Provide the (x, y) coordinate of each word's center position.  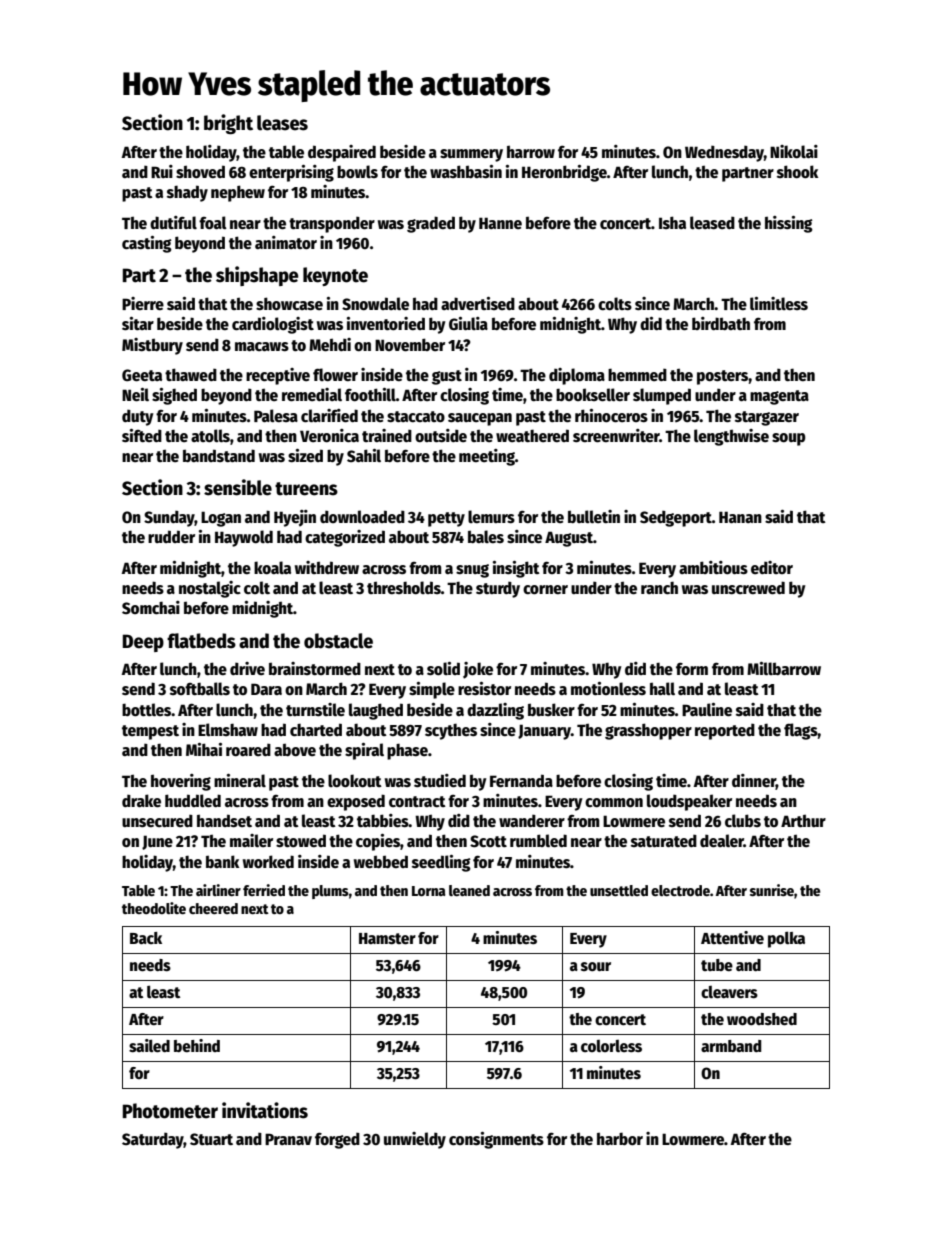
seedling (441, 863)
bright (228, 124)
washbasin (466, 171)
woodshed (762, 1019)
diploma (577, 376)
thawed (191, 374)
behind (197, 1045)
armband (731, 1046)
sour (596, 966)
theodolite (154, 908)
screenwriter (616, 436)
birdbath (721, 323)
